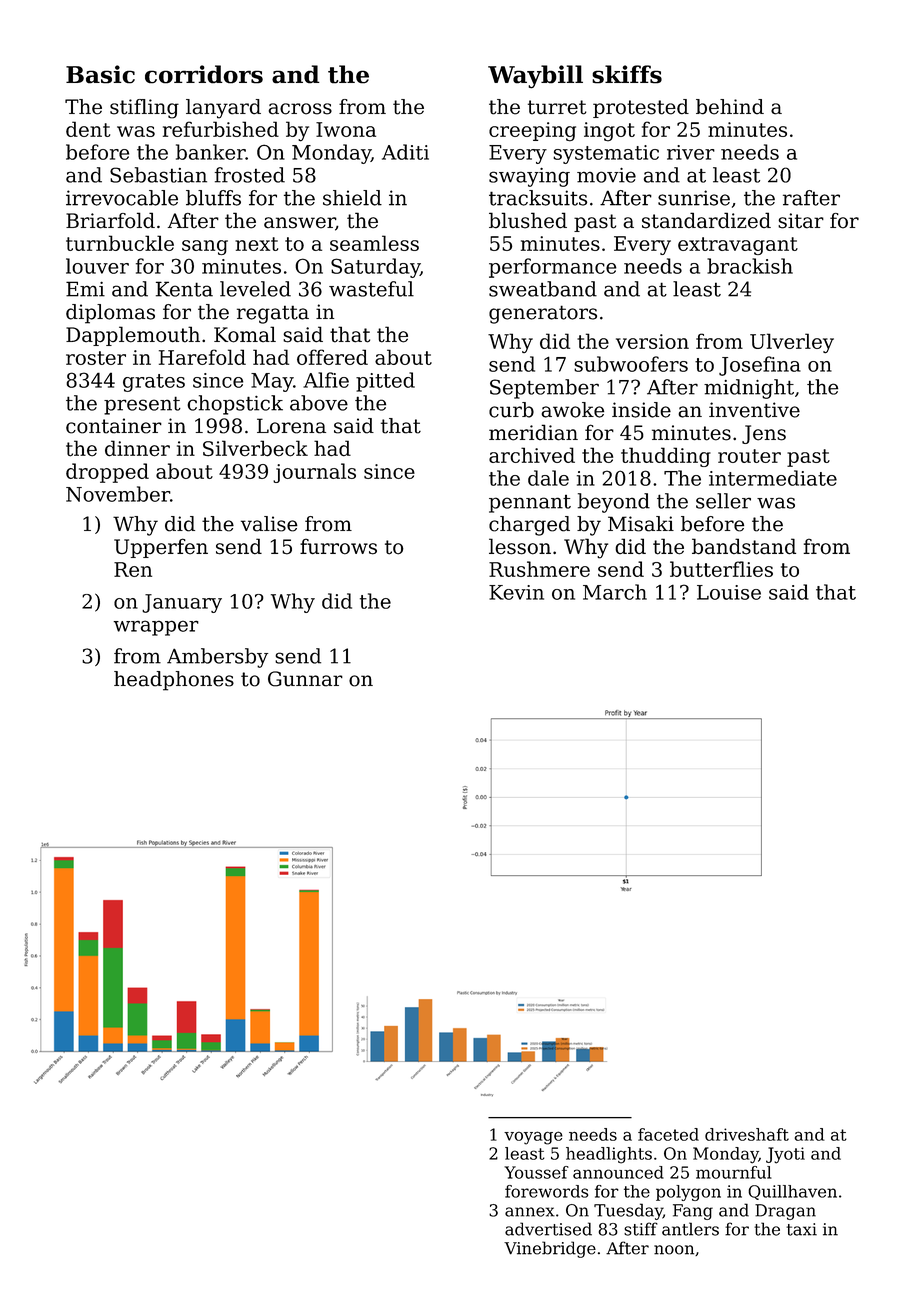 The width and height of the screenshot is (924, 1311). What do you see at coordinates (609, 132) in the screenshot?
I see `ingot` at bounding box center [609, 132].
